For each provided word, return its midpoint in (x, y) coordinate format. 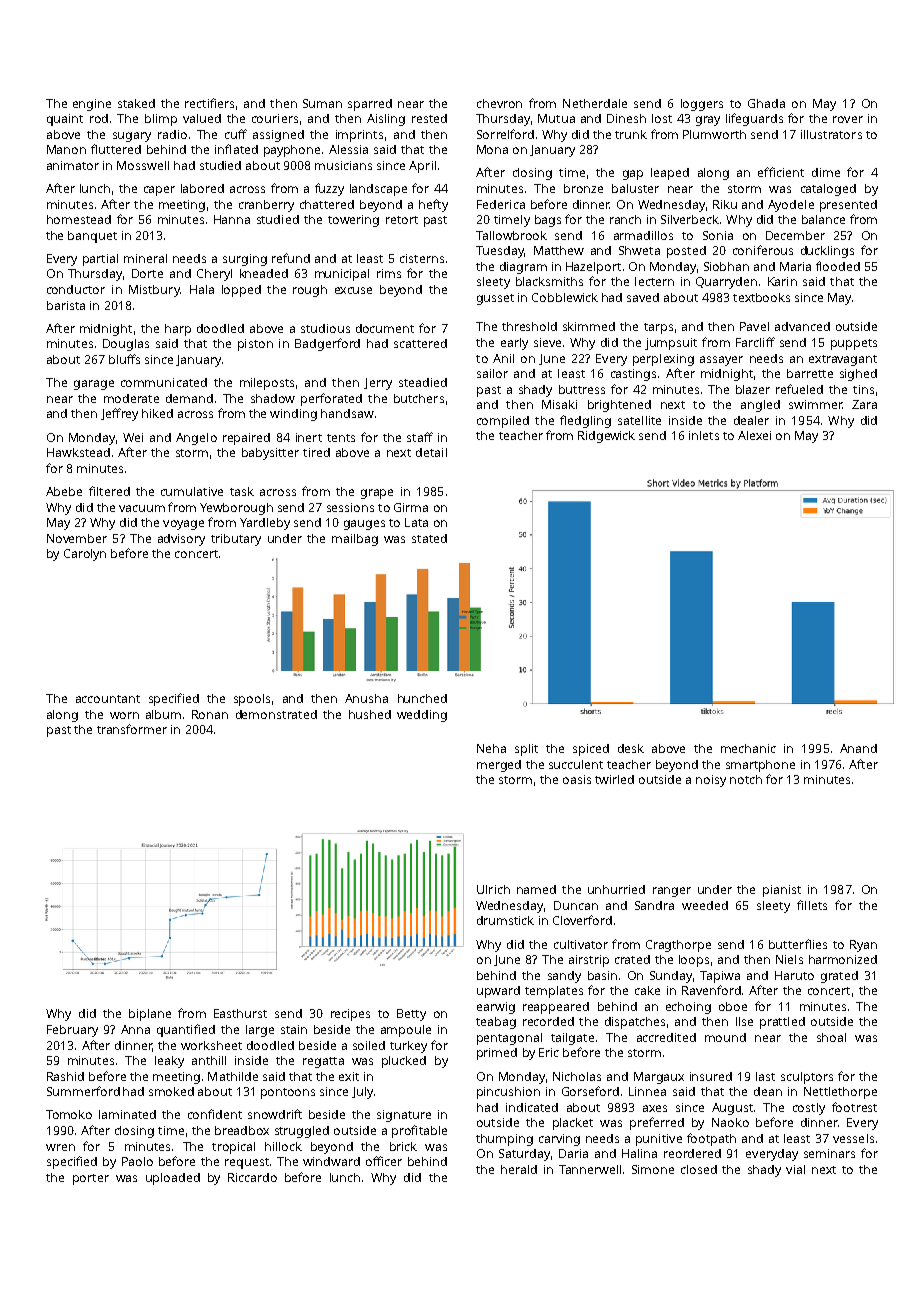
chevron (499, 103)
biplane (150, 1015)
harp (178, 330)
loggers (702, 105)
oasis (577, 779)
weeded (705, 905)
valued (202, 118)
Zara (864, 404)
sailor (492, 373)
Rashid (65, 1076)
